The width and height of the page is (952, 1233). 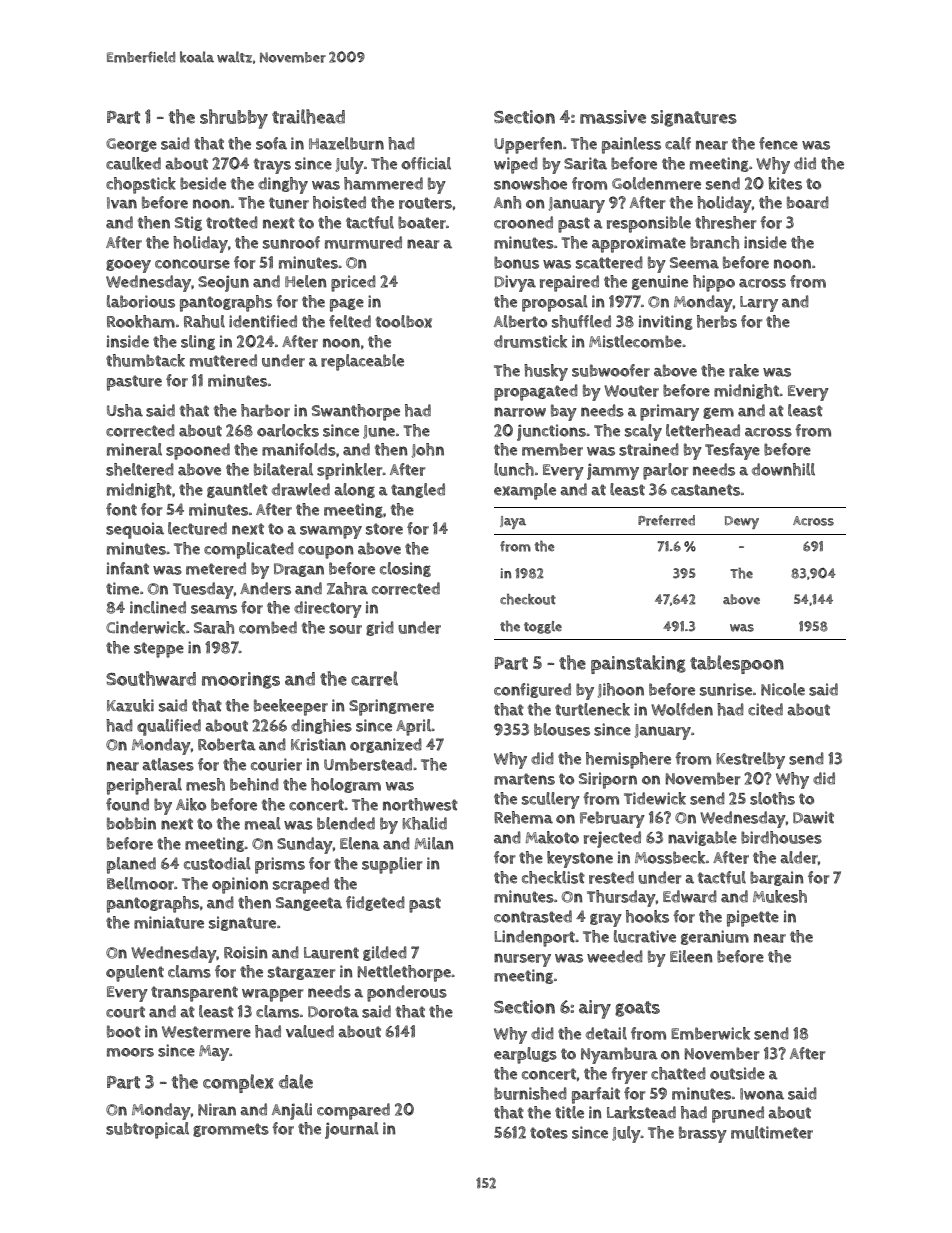 I want to click on Southward, so click(x=151, y=678).
